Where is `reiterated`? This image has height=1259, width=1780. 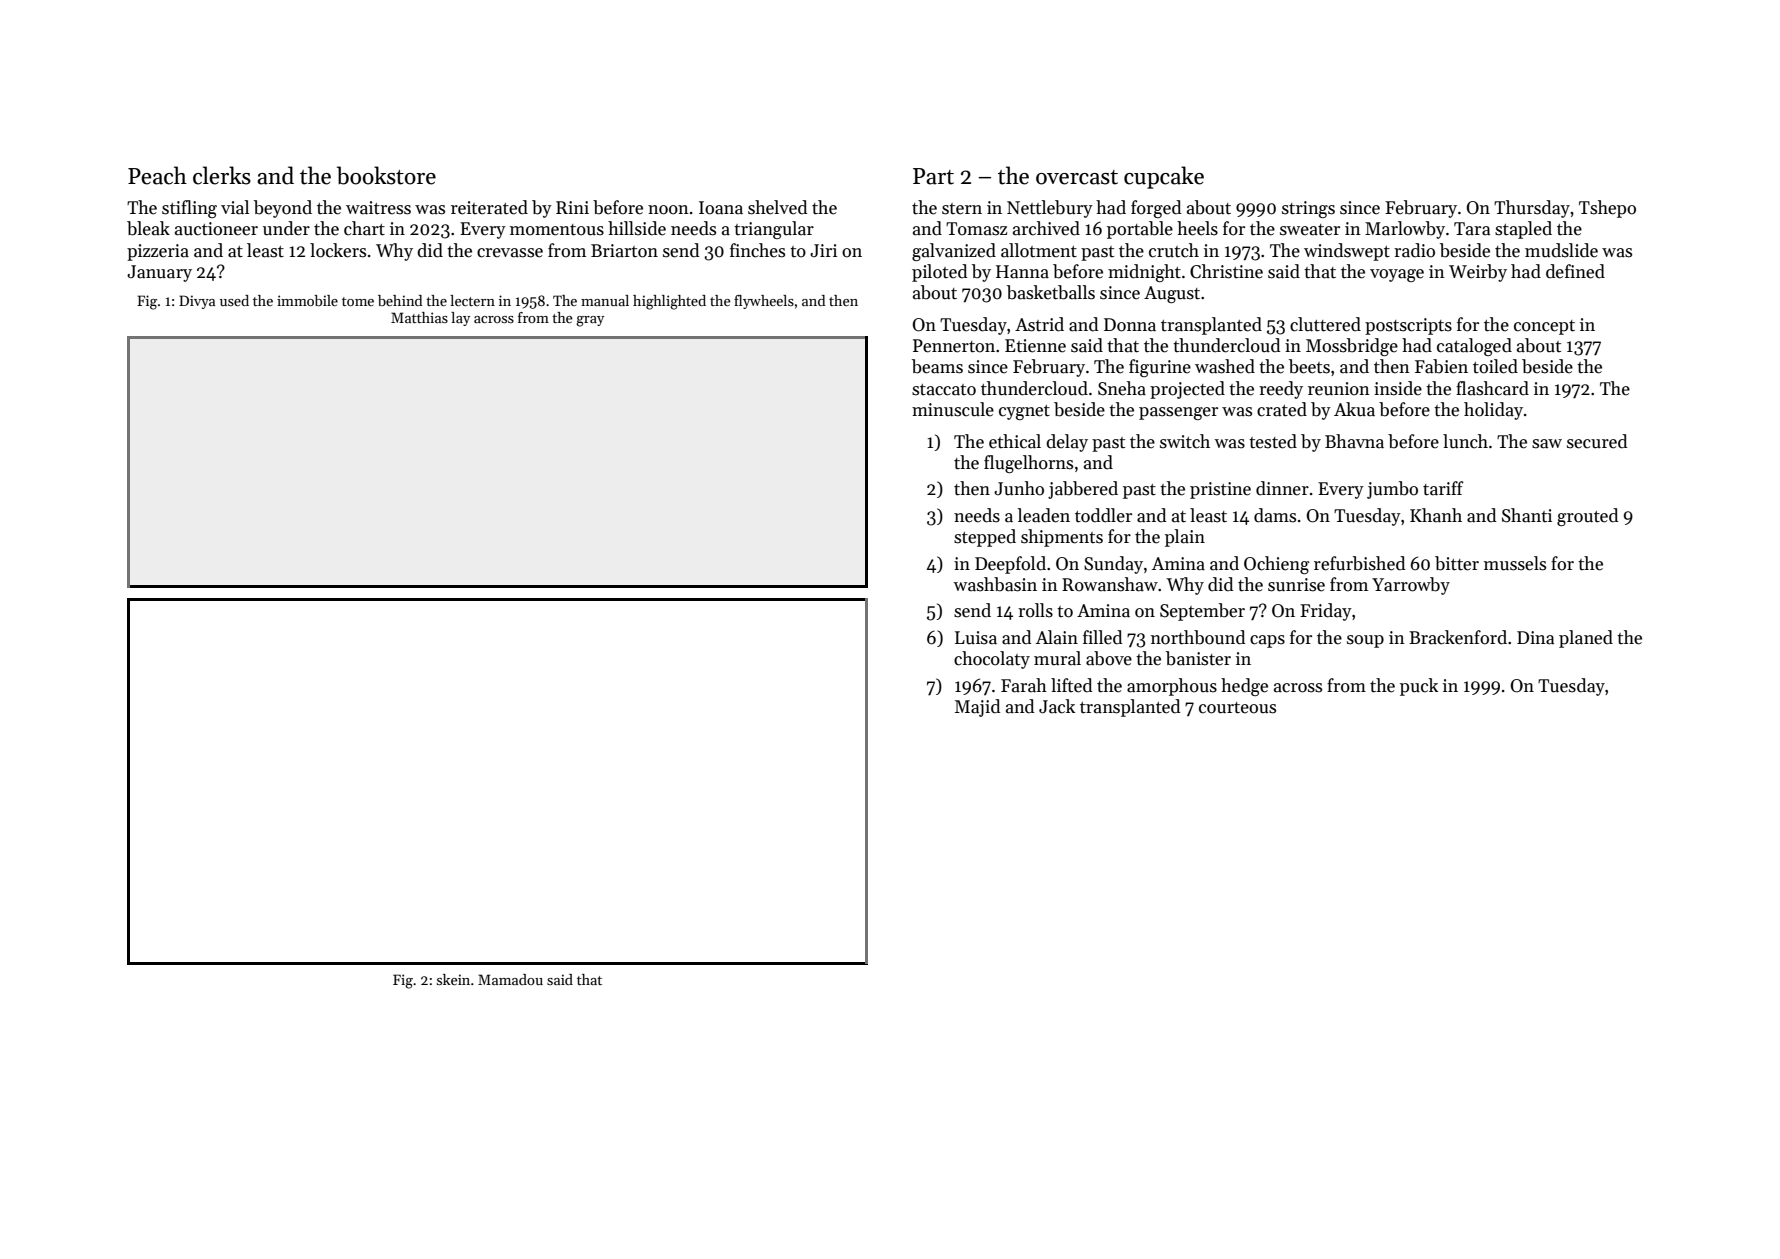 reiterated is located at coordinates (489, 207).
